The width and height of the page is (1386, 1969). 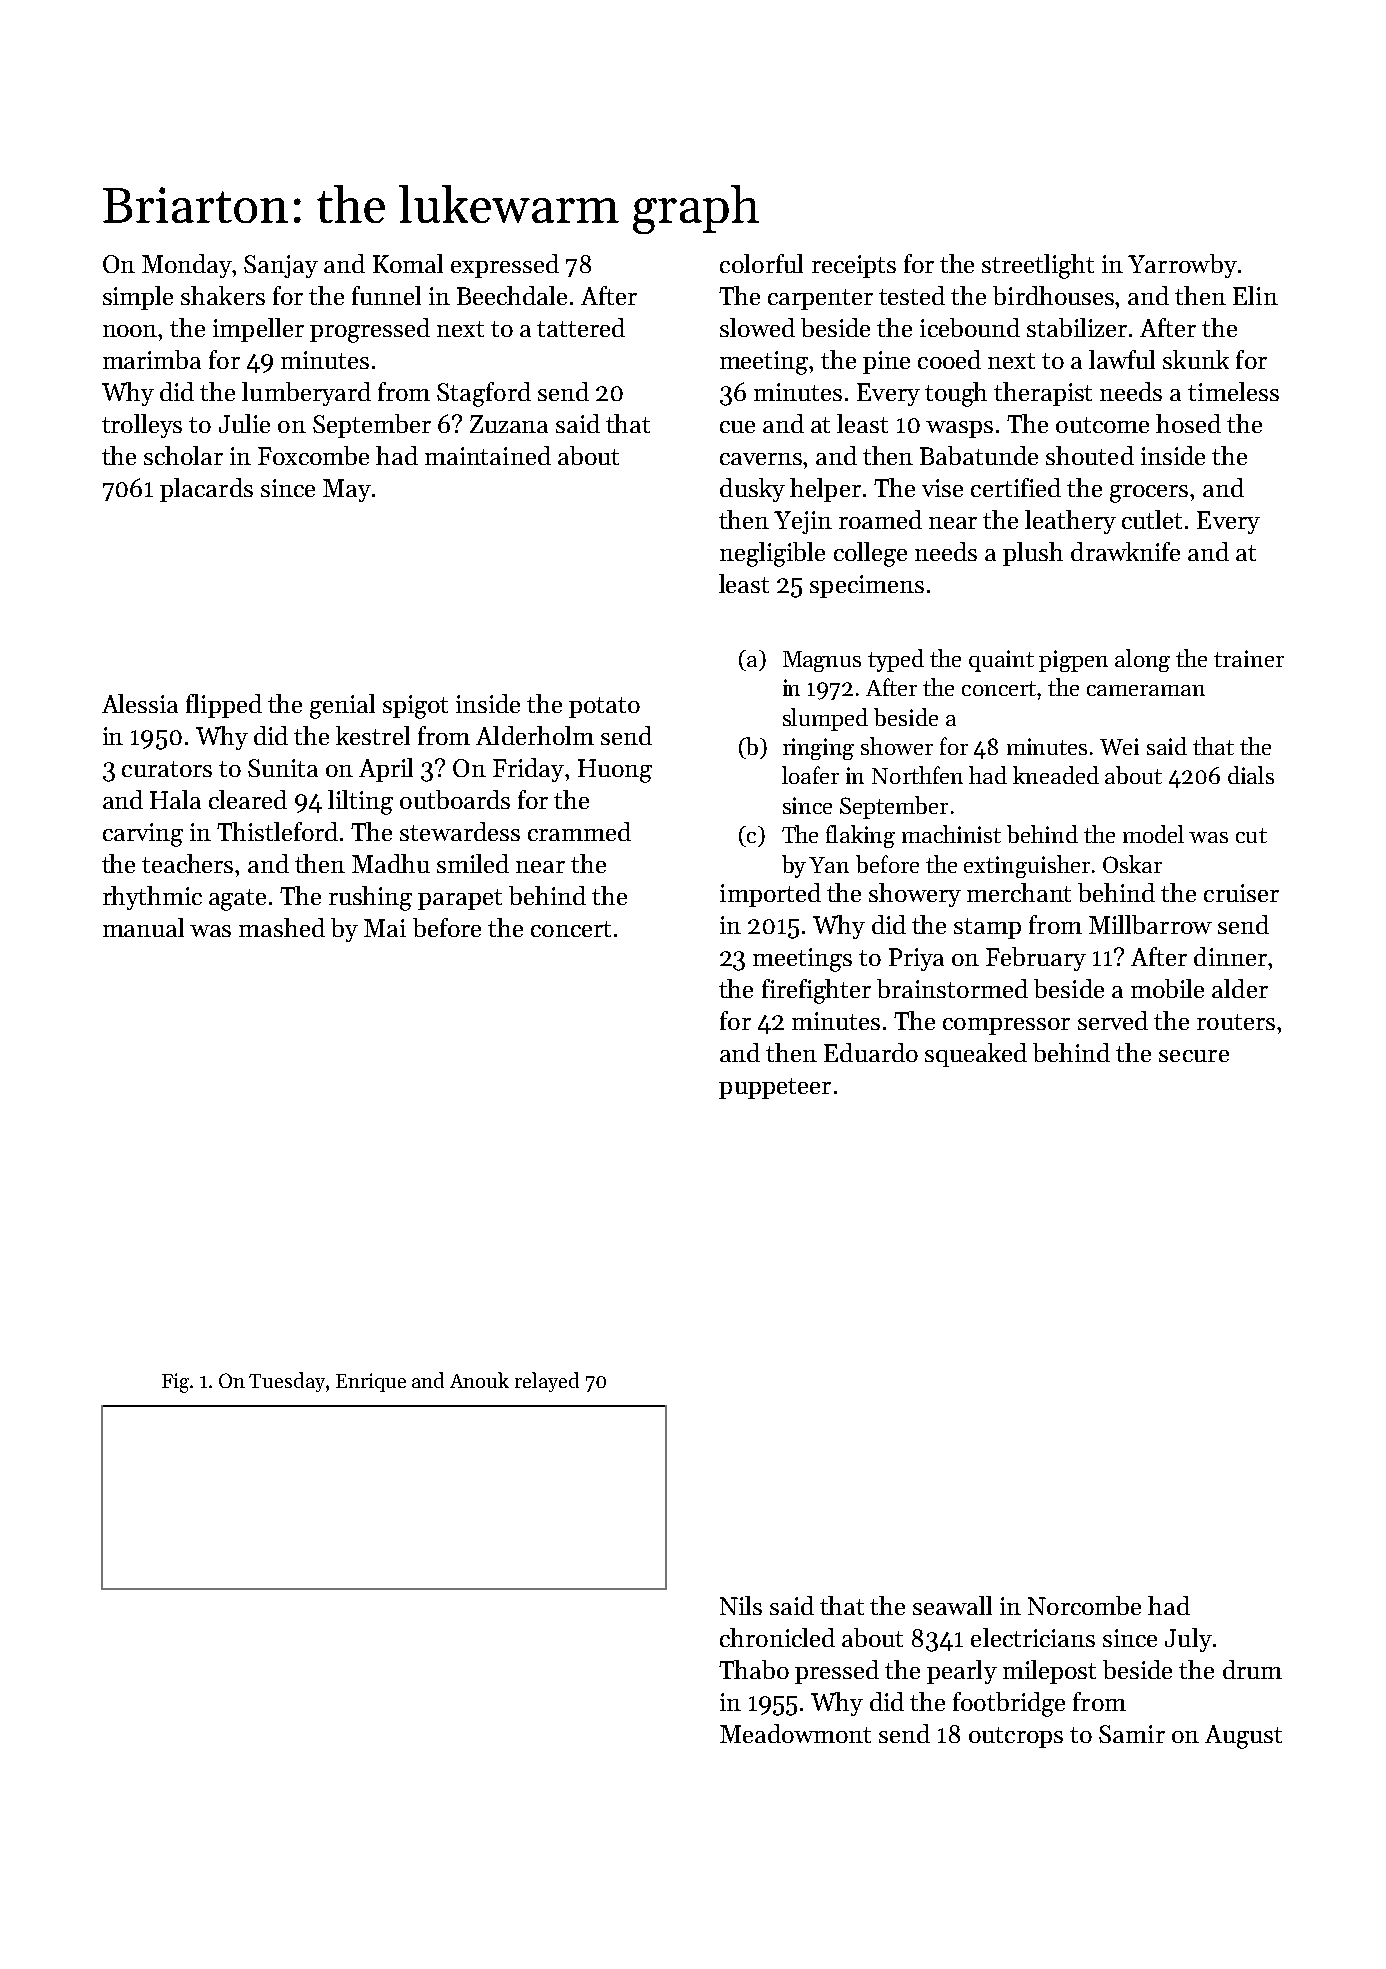 I want to click on April, so click(x=386, y=770).
